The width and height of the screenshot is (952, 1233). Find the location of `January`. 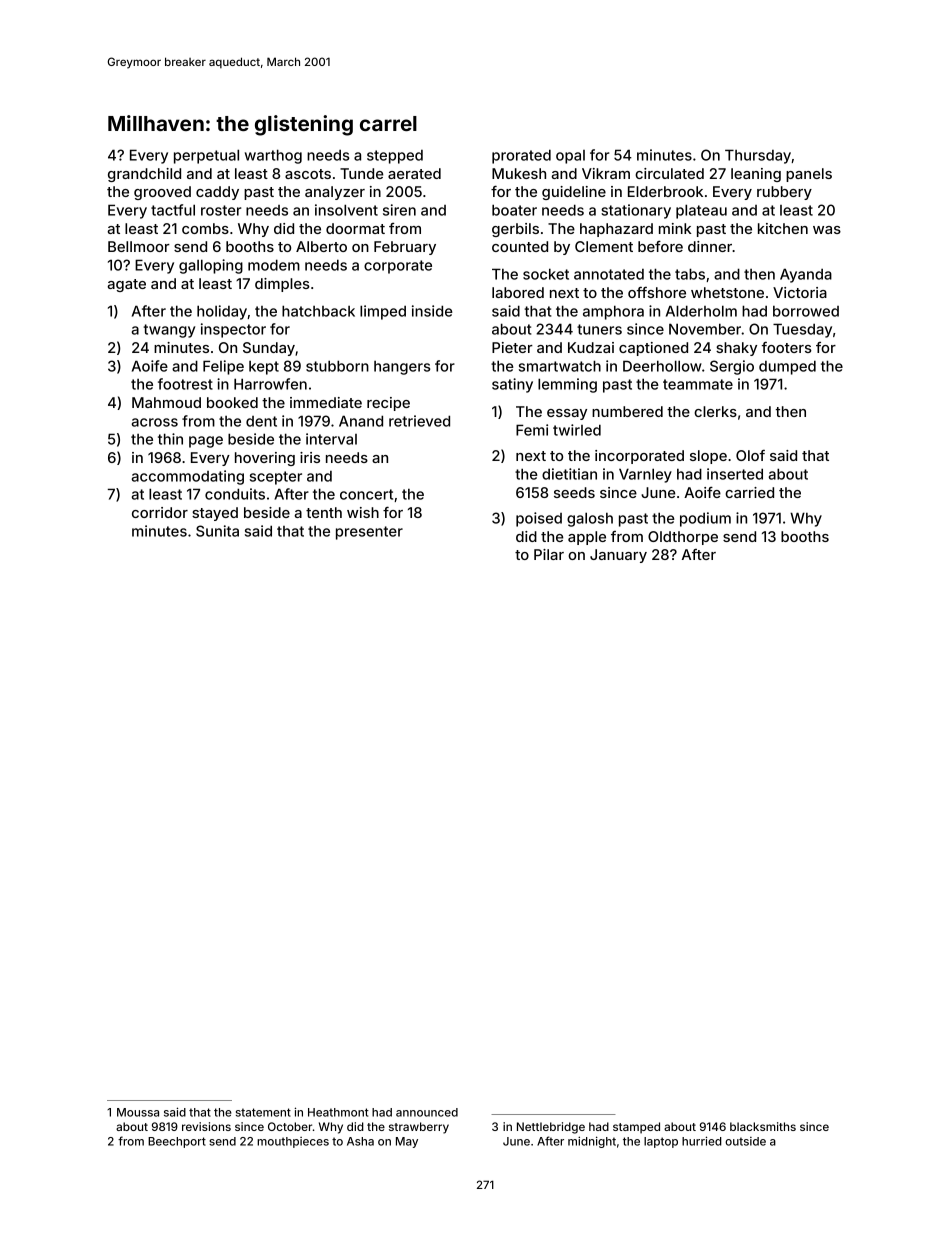

January is located at coordinates (618, 556).
